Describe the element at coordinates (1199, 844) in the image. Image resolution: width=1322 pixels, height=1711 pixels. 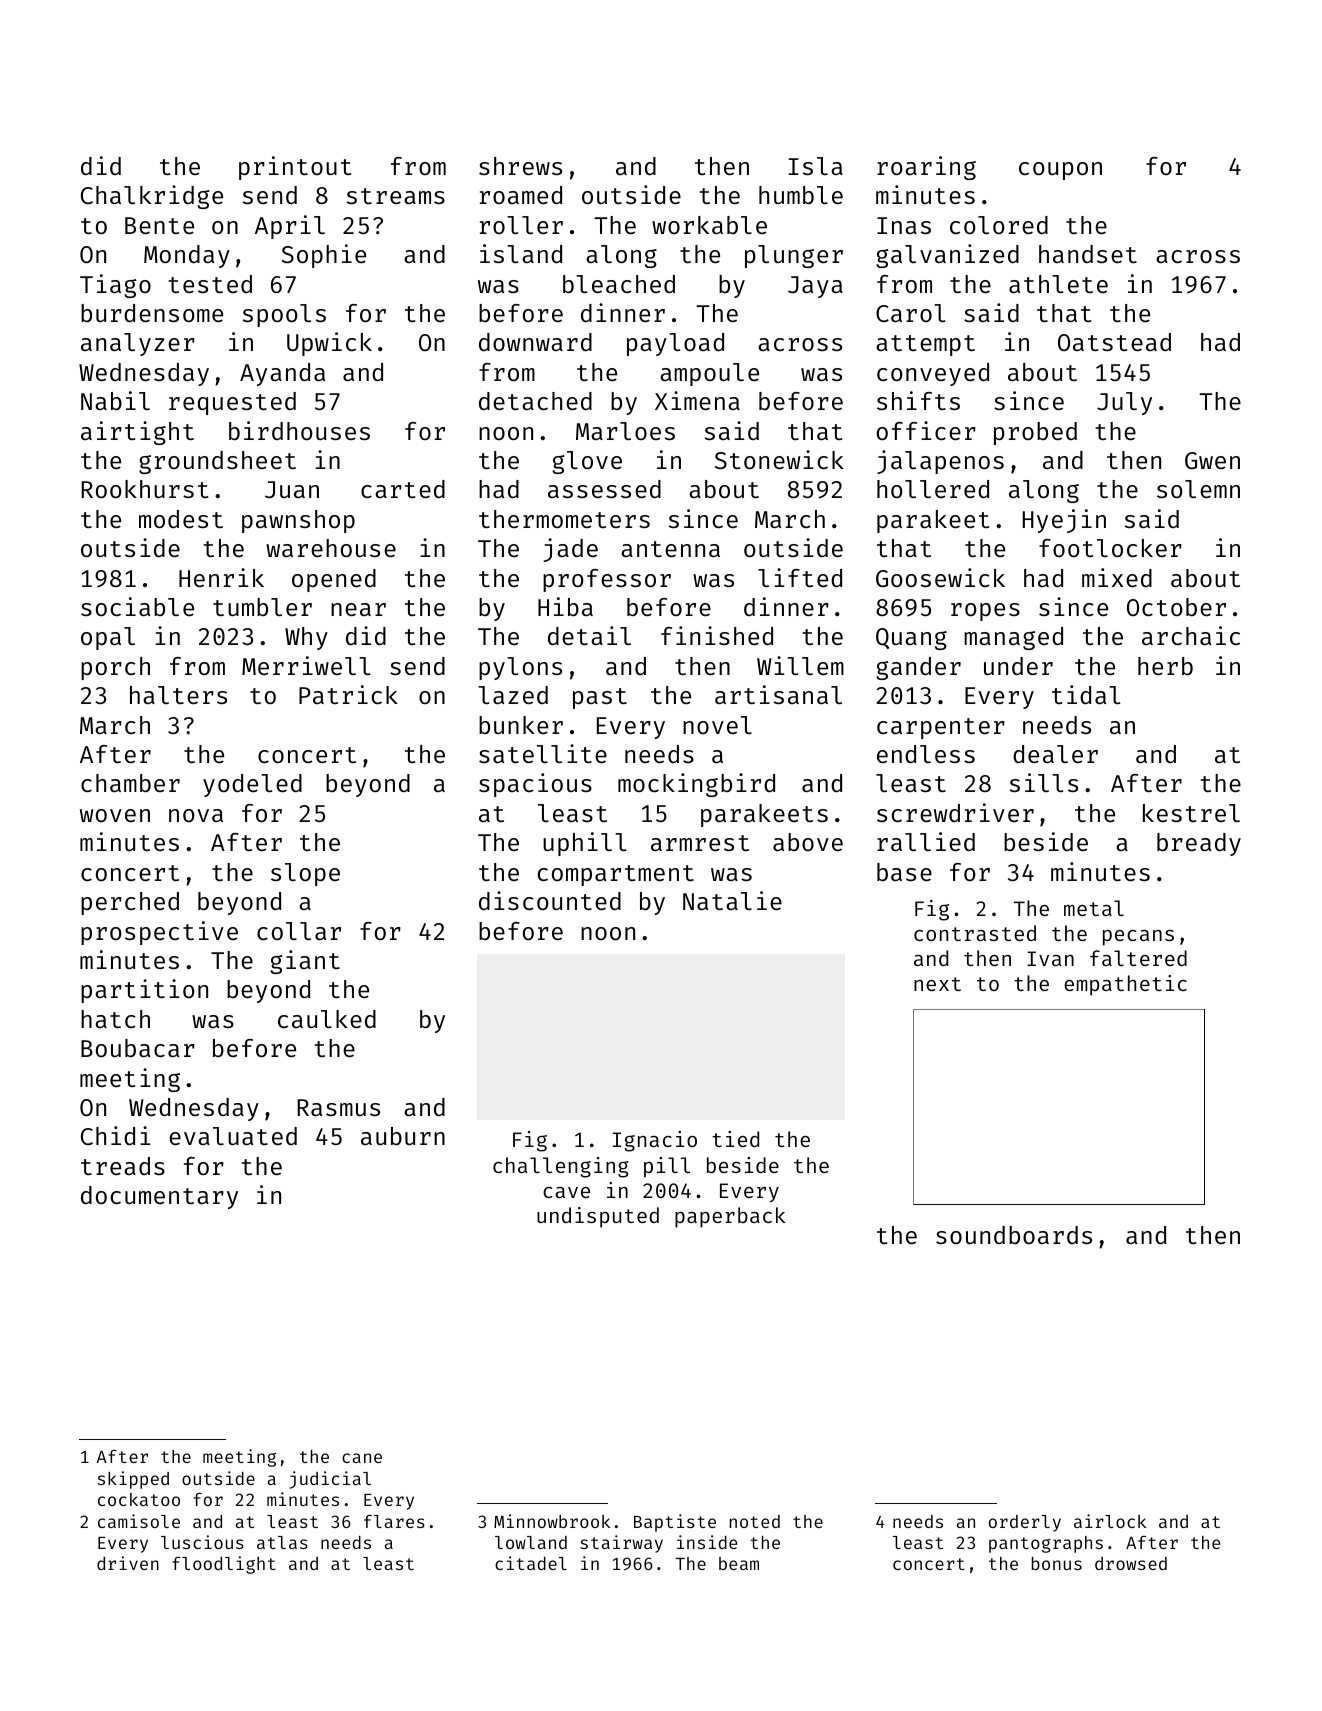
I see `bready` at that location.
